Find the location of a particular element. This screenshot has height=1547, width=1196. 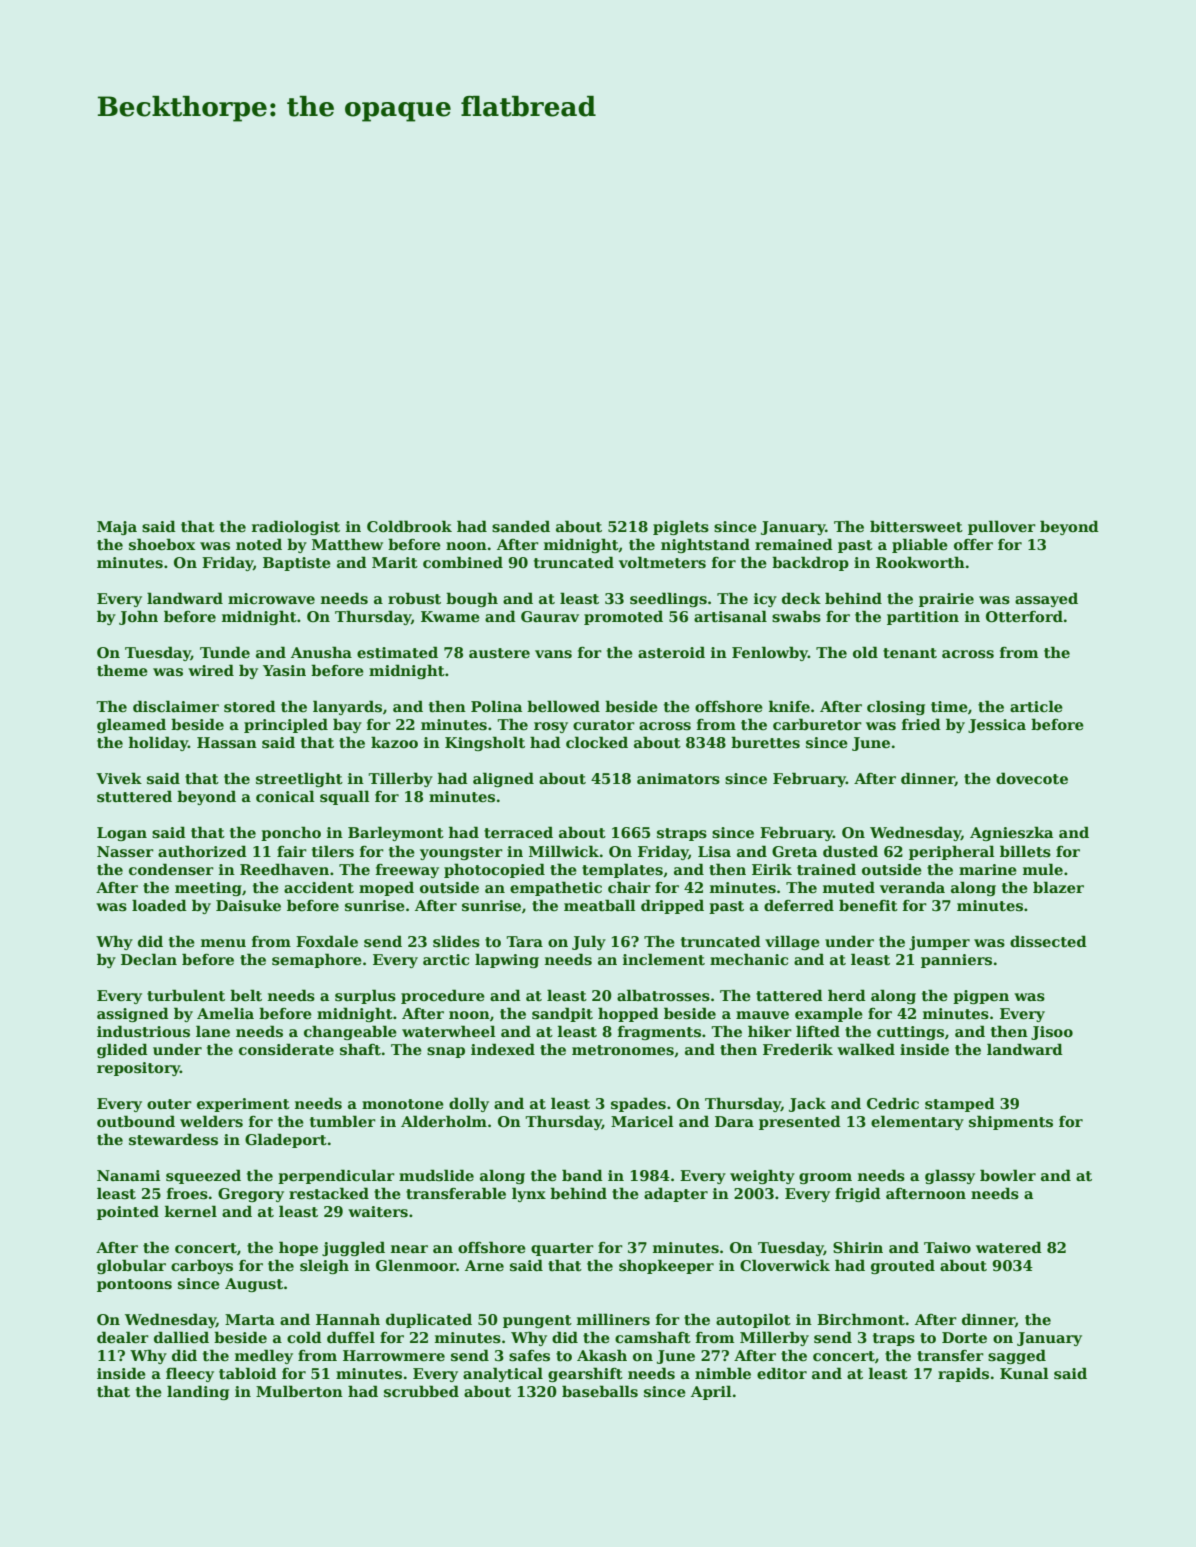

Maja is located at coordinates (117, 528).
